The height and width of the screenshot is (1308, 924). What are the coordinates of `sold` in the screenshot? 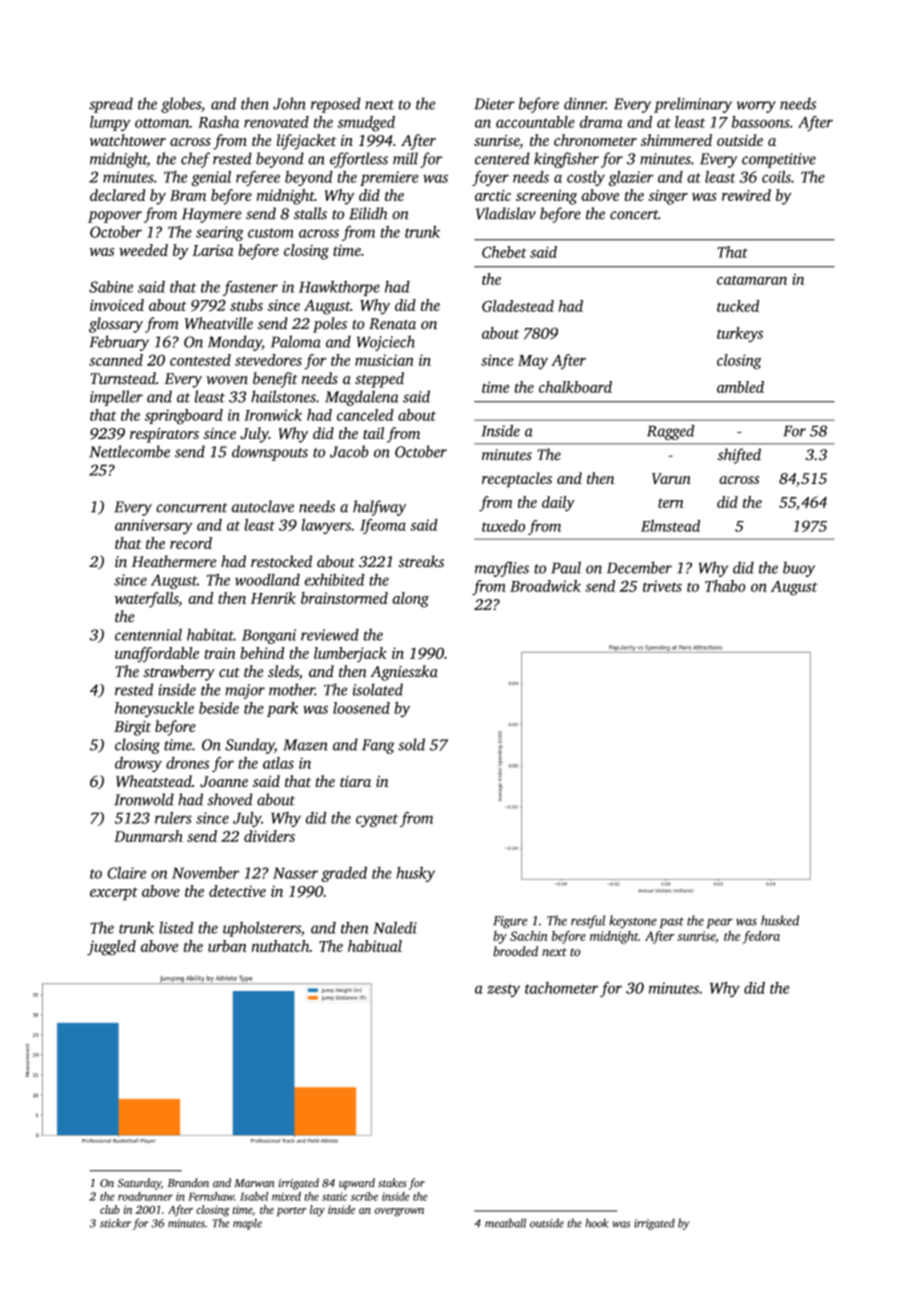 It's located at (411, 744).
